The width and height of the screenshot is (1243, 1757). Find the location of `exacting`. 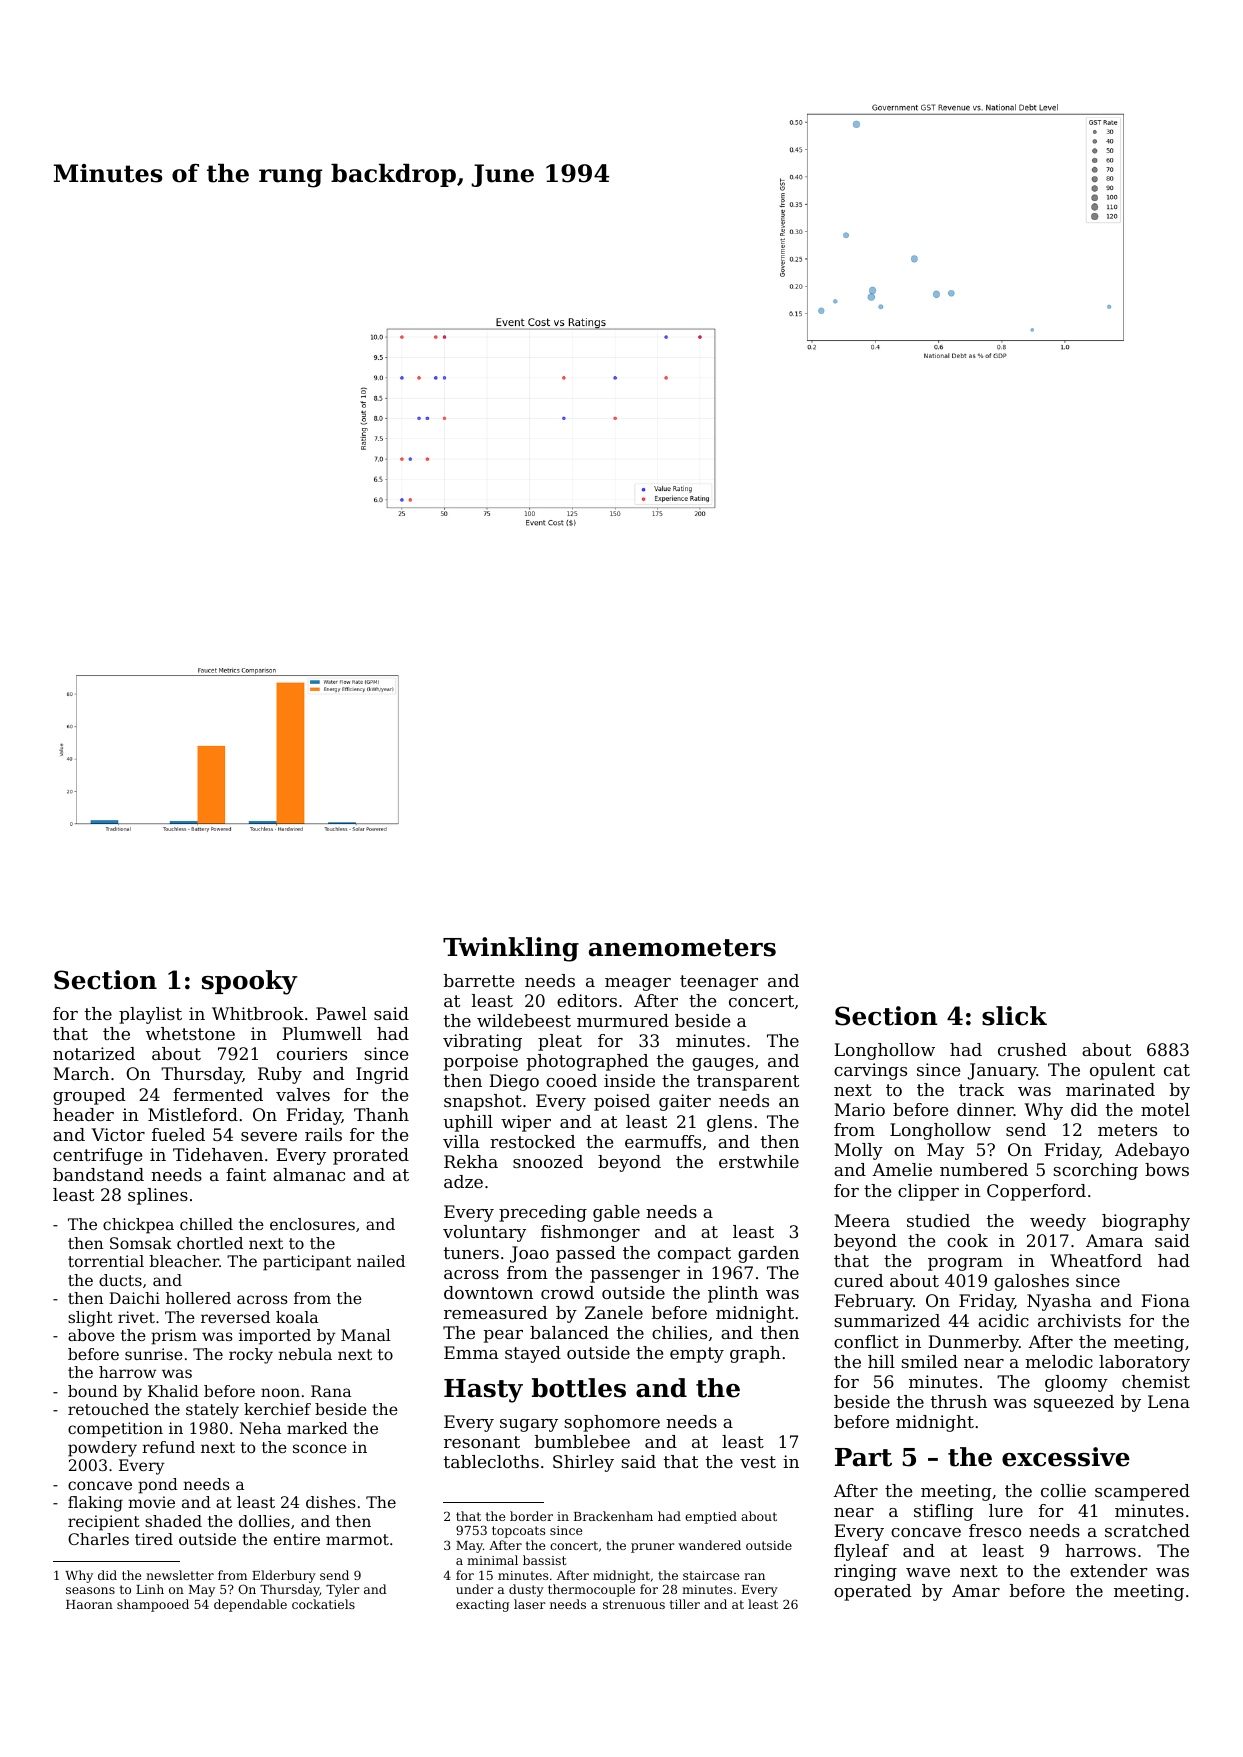

exacting is located at coordinates (482, 1606).
